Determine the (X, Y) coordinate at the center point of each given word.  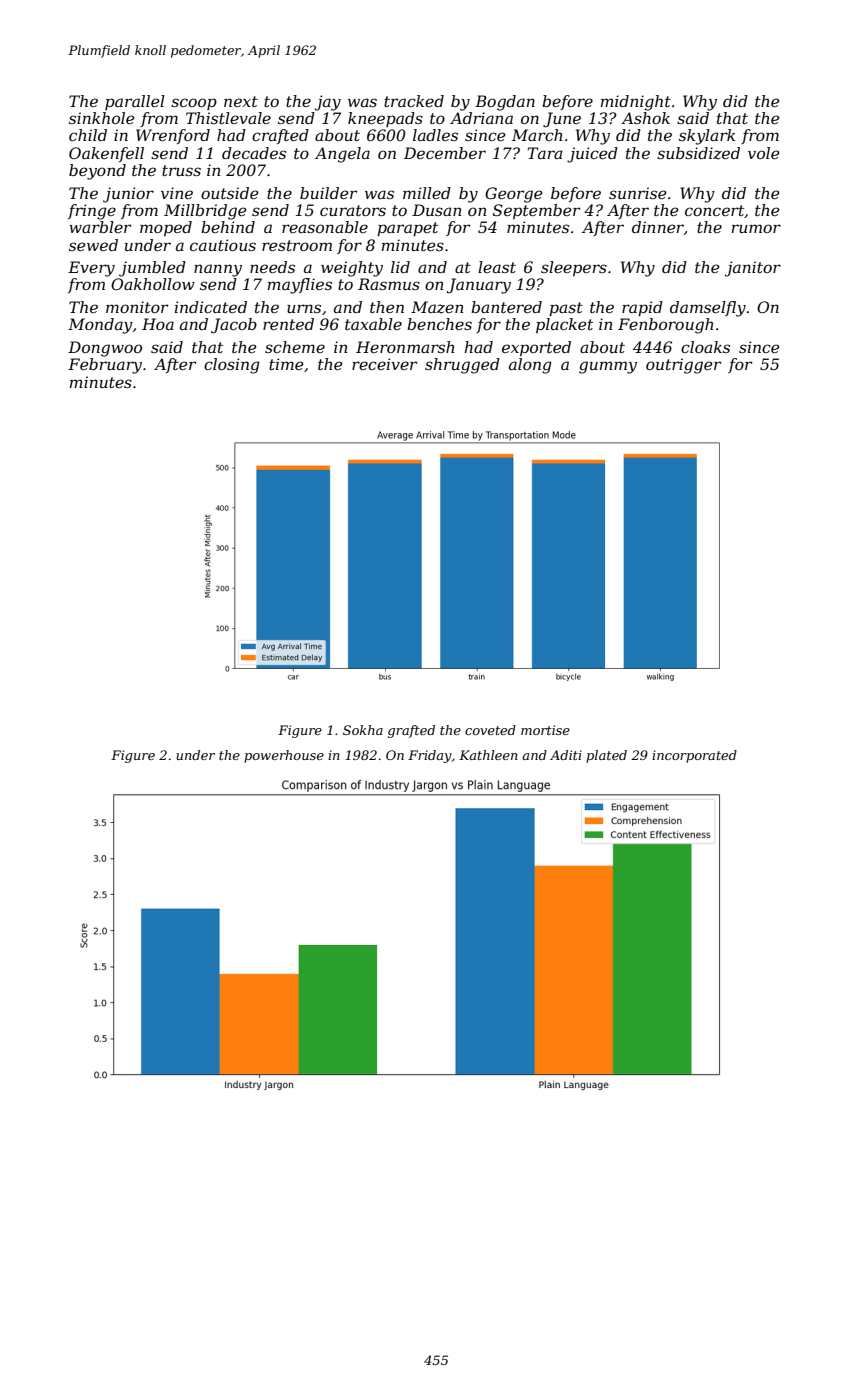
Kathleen (488, 755)
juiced (592, 155)
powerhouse (284, 756)
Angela (342, 155)
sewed (93, 245)
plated (606, 756)
